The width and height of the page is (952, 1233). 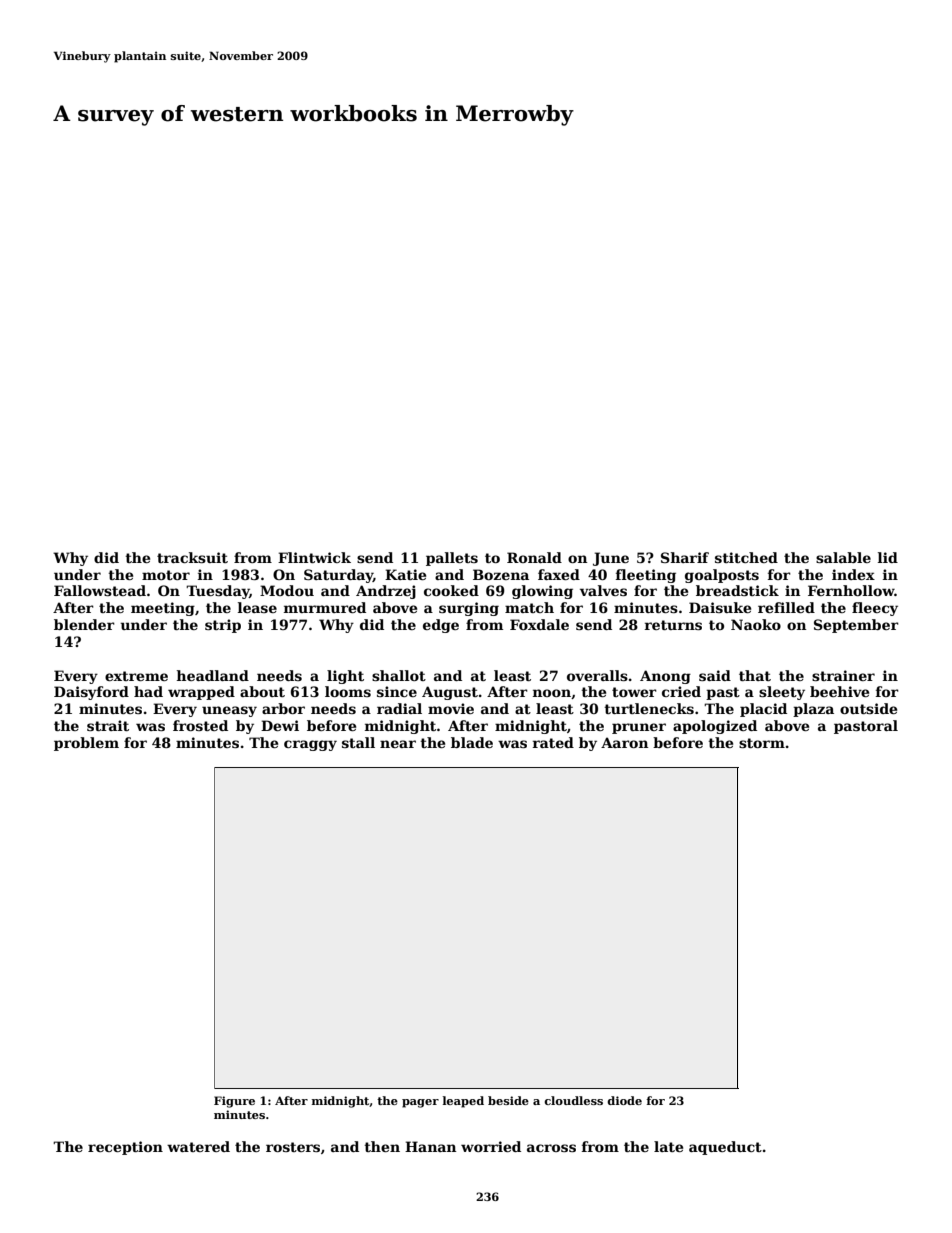 I want to click on cloudless, so click(x=573, y=1100).
